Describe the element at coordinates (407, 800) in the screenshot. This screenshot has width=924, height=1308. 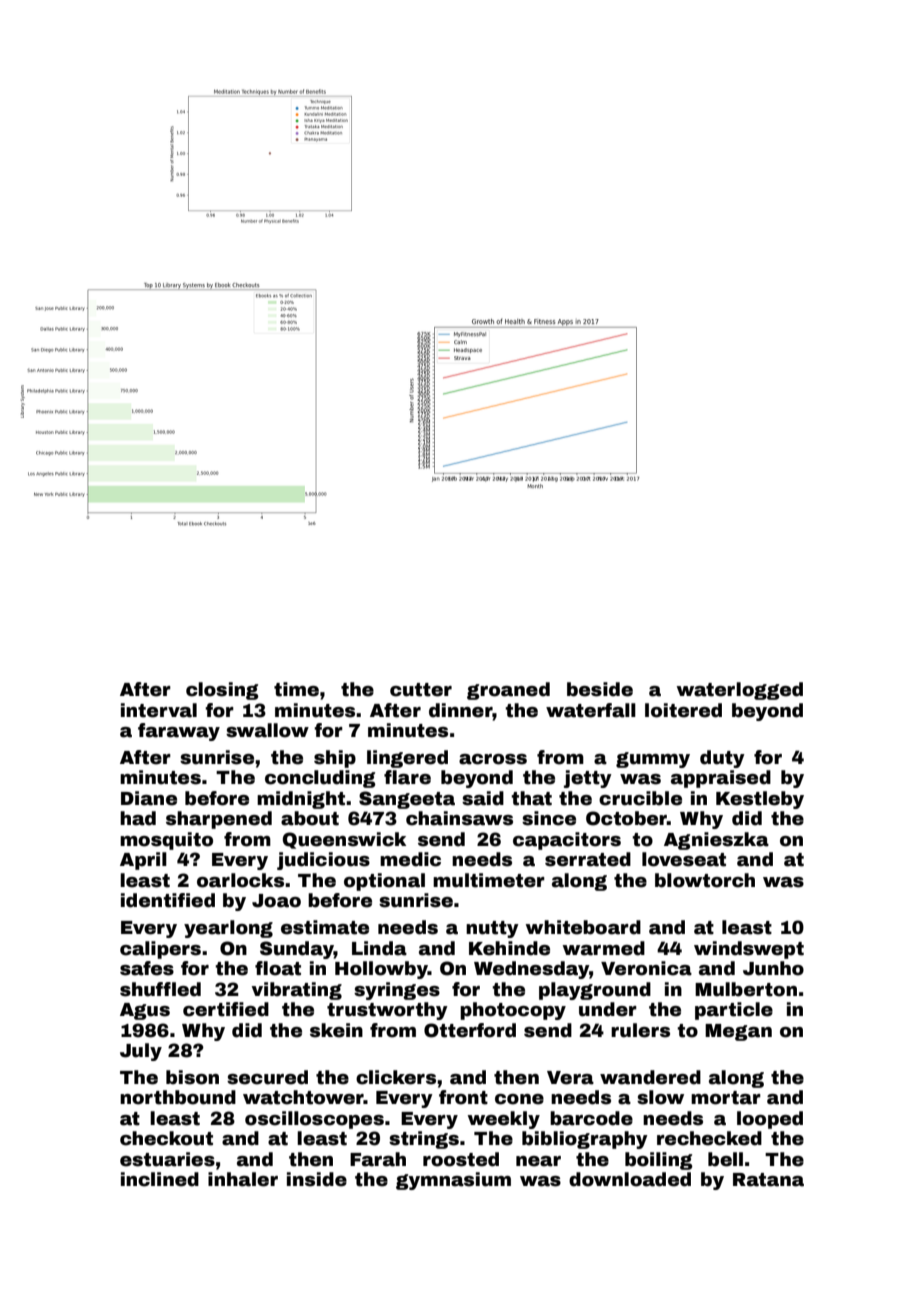
I see `Sangeeta` at that location.
